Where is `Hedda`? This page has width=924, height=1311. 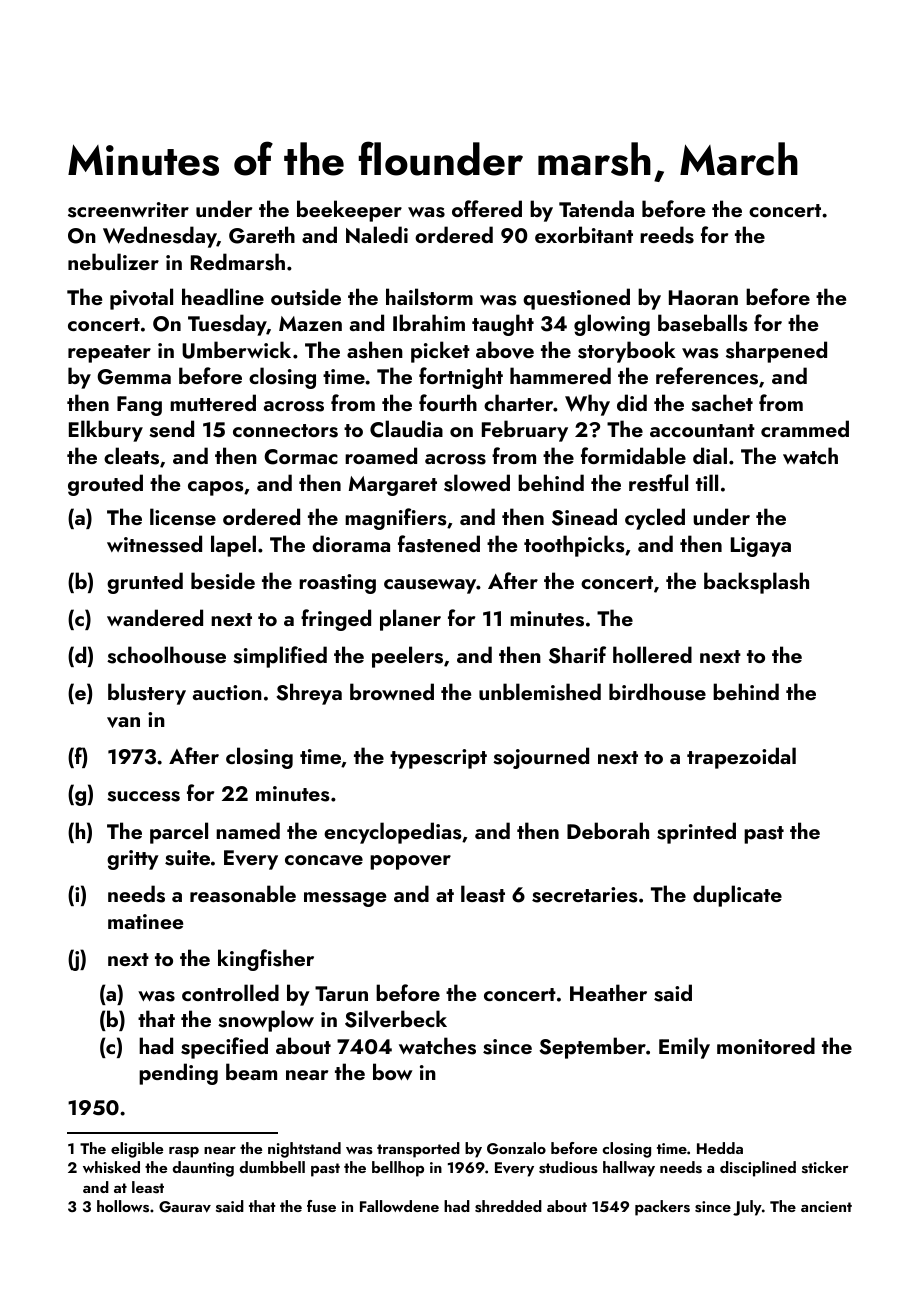 Hedda is located at coordinates (720, 1148).
